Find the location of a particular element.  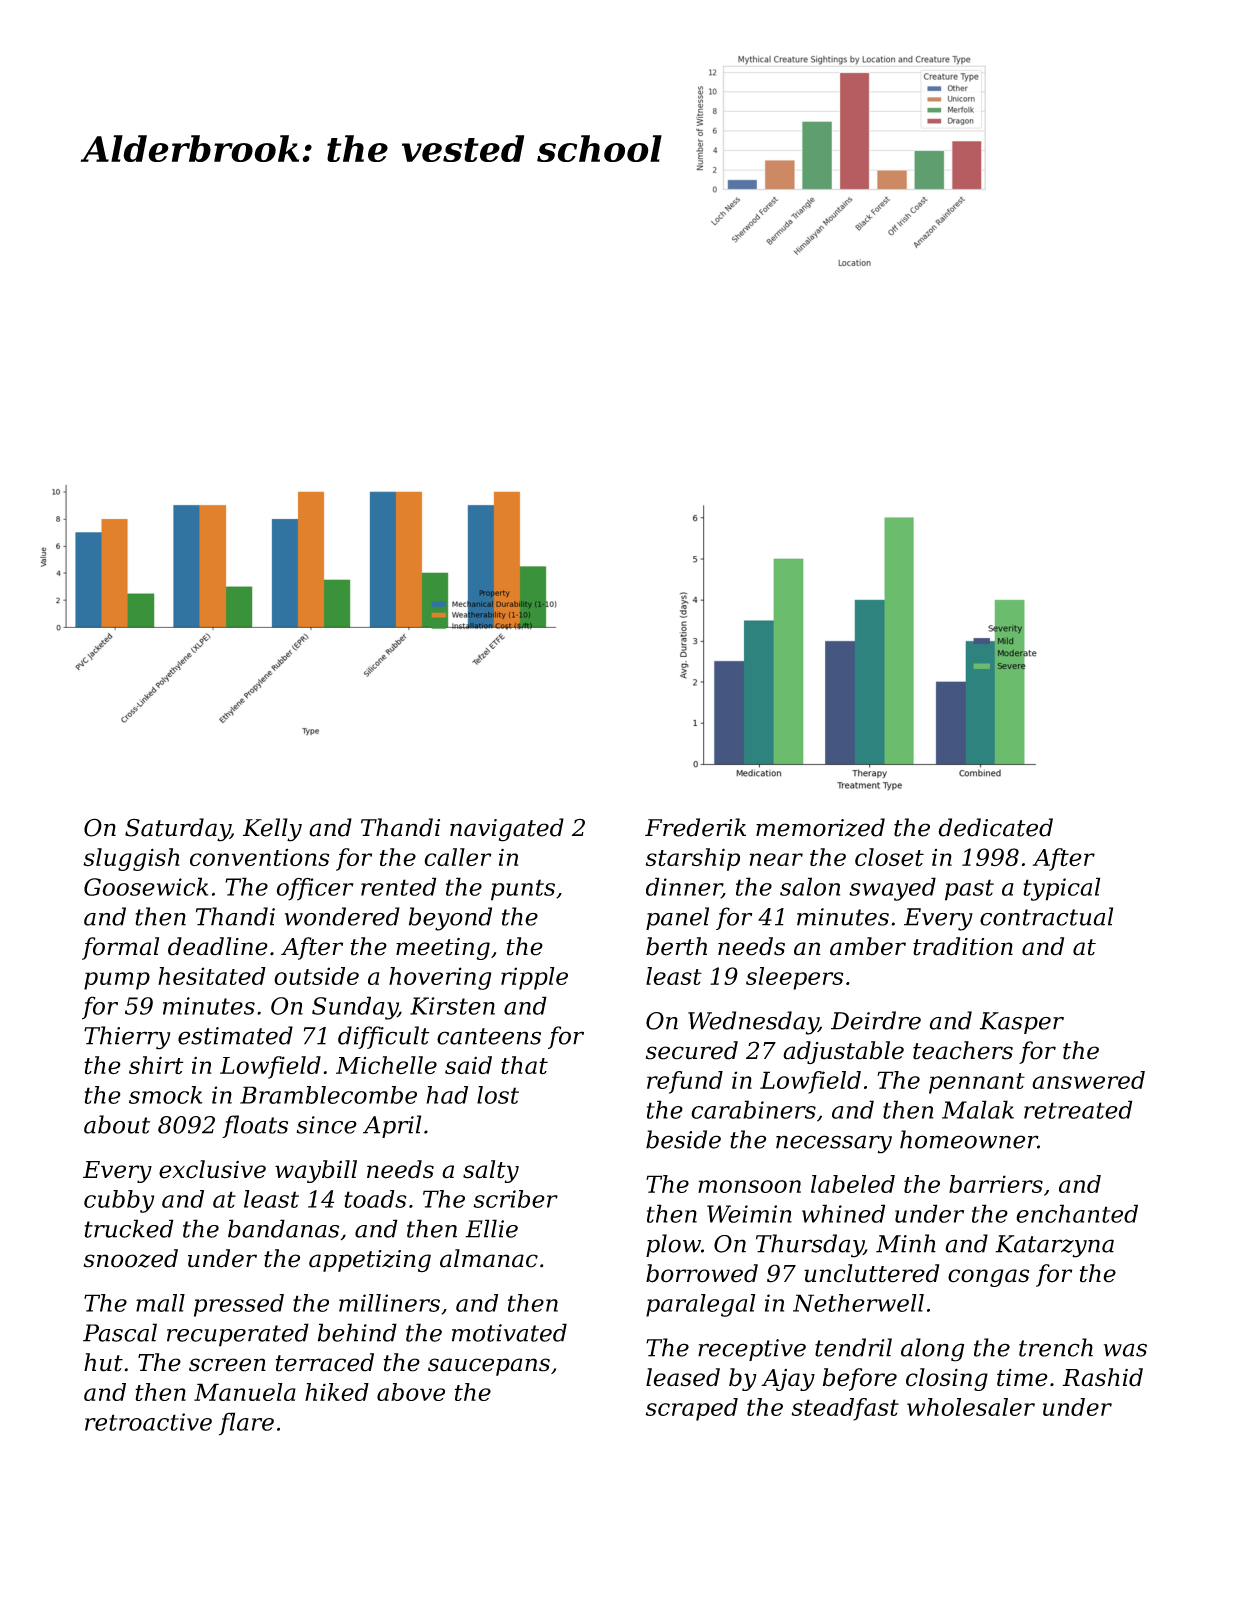

amber is located at coordinates (868, 946).
